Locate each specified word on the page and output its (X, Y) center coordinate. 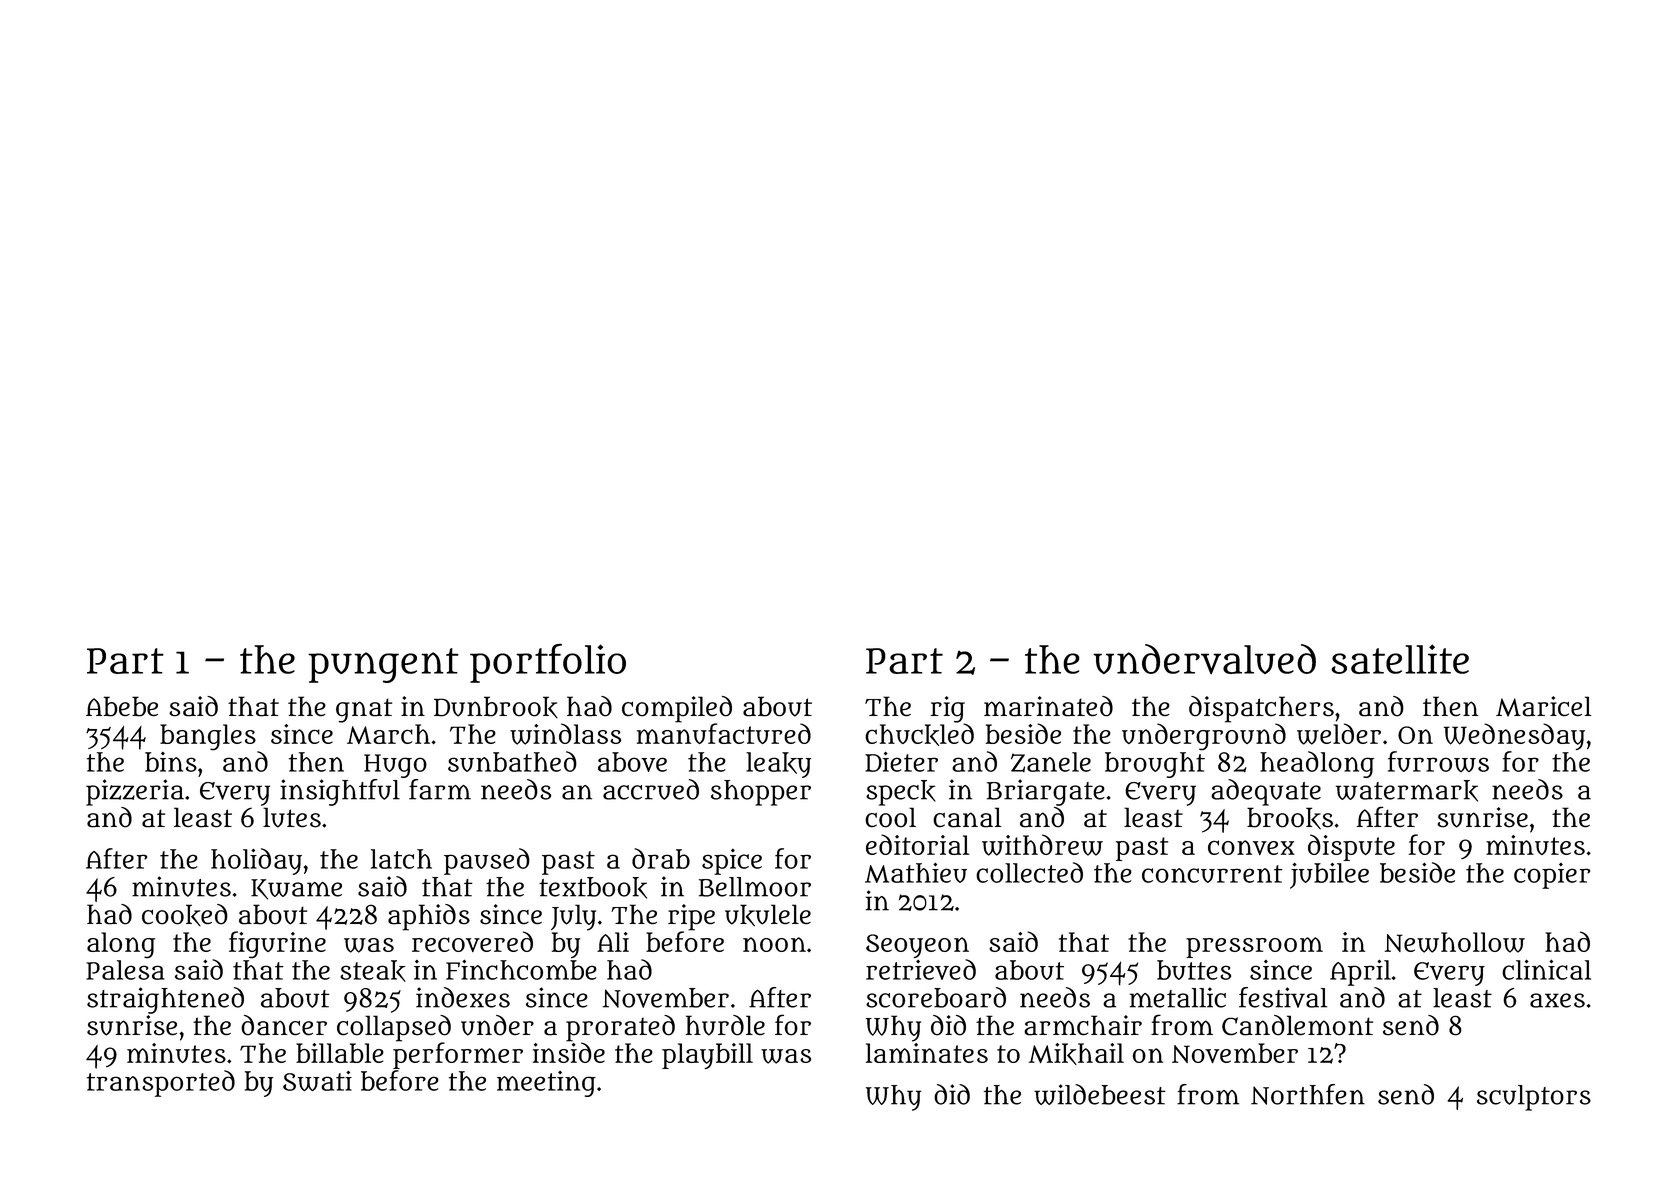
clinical (1546, 969)
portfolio (548, 663)
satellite (1400, 659)
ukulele (768, 915)
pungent (383, 665)
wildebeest (1100, 1094)
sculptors (1534, 1098)
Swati (317, 1080)
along (121, 945)
